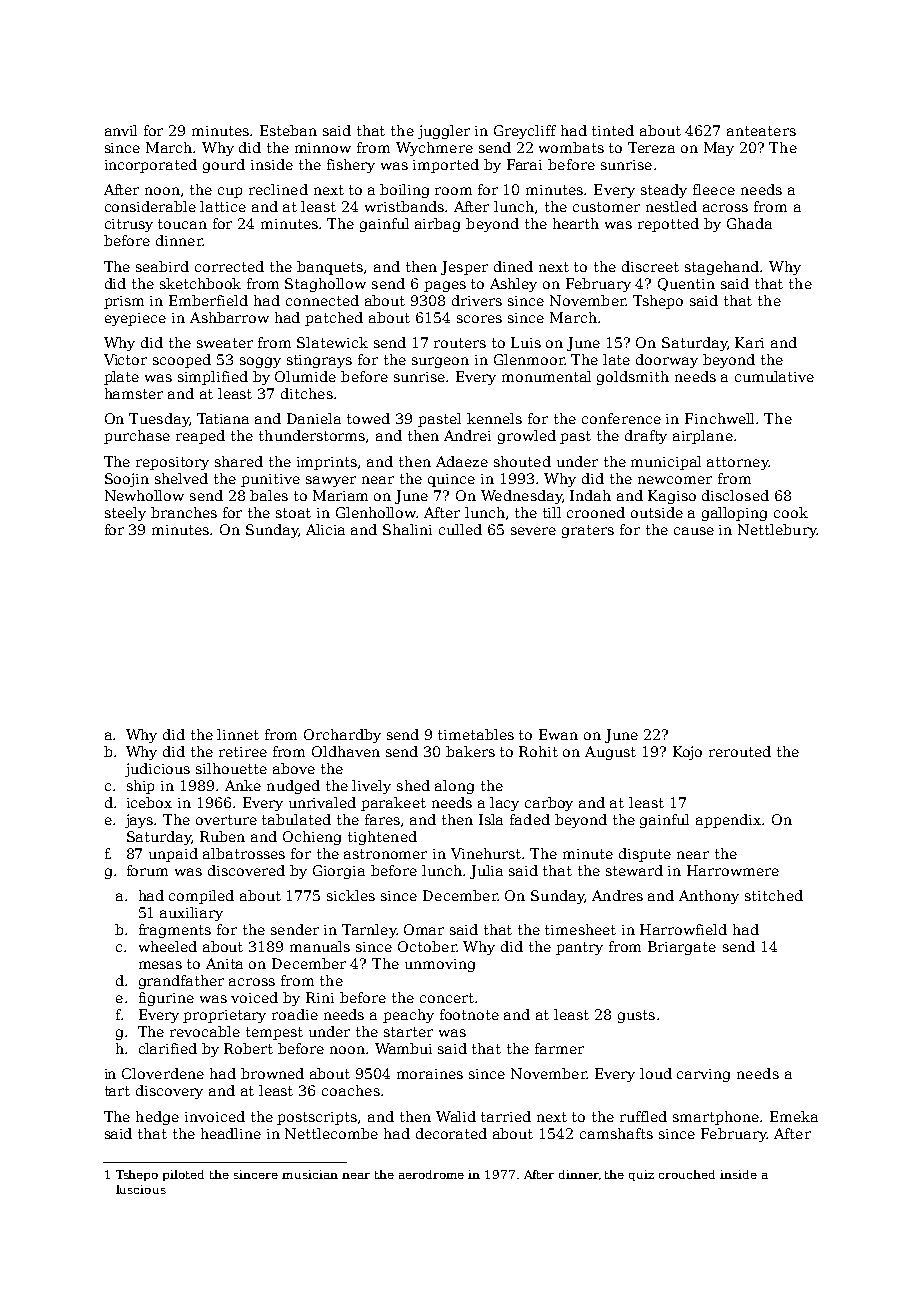 Image resolution: width=924 pixels, height=1308 pixels. What do you see at coordinates (310, 1174) in the image?
I see `musician` at bounding box center [310, 1174].
